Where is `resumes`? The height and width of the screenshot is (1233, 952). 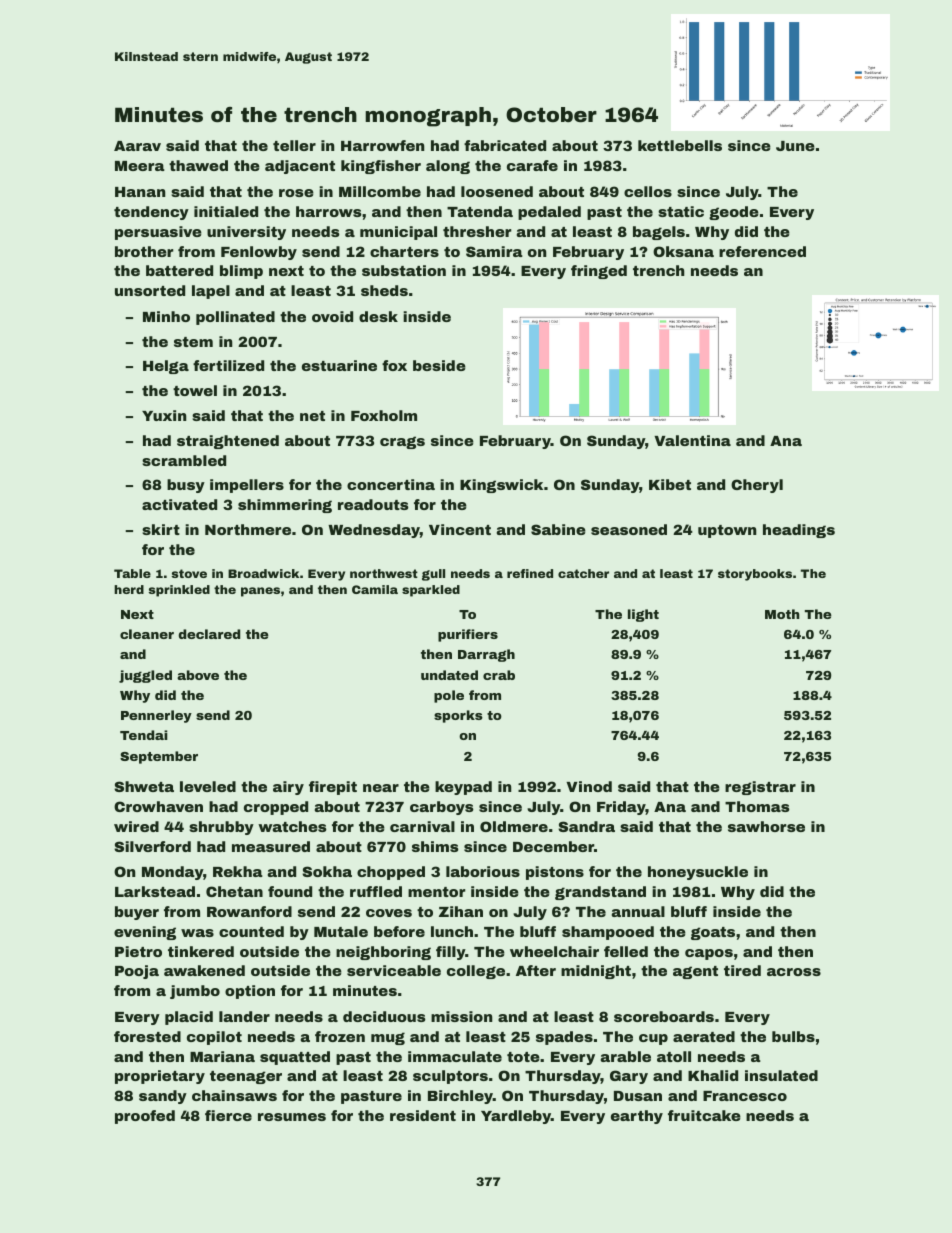 resumes is located at coordinates (292, 1117).
